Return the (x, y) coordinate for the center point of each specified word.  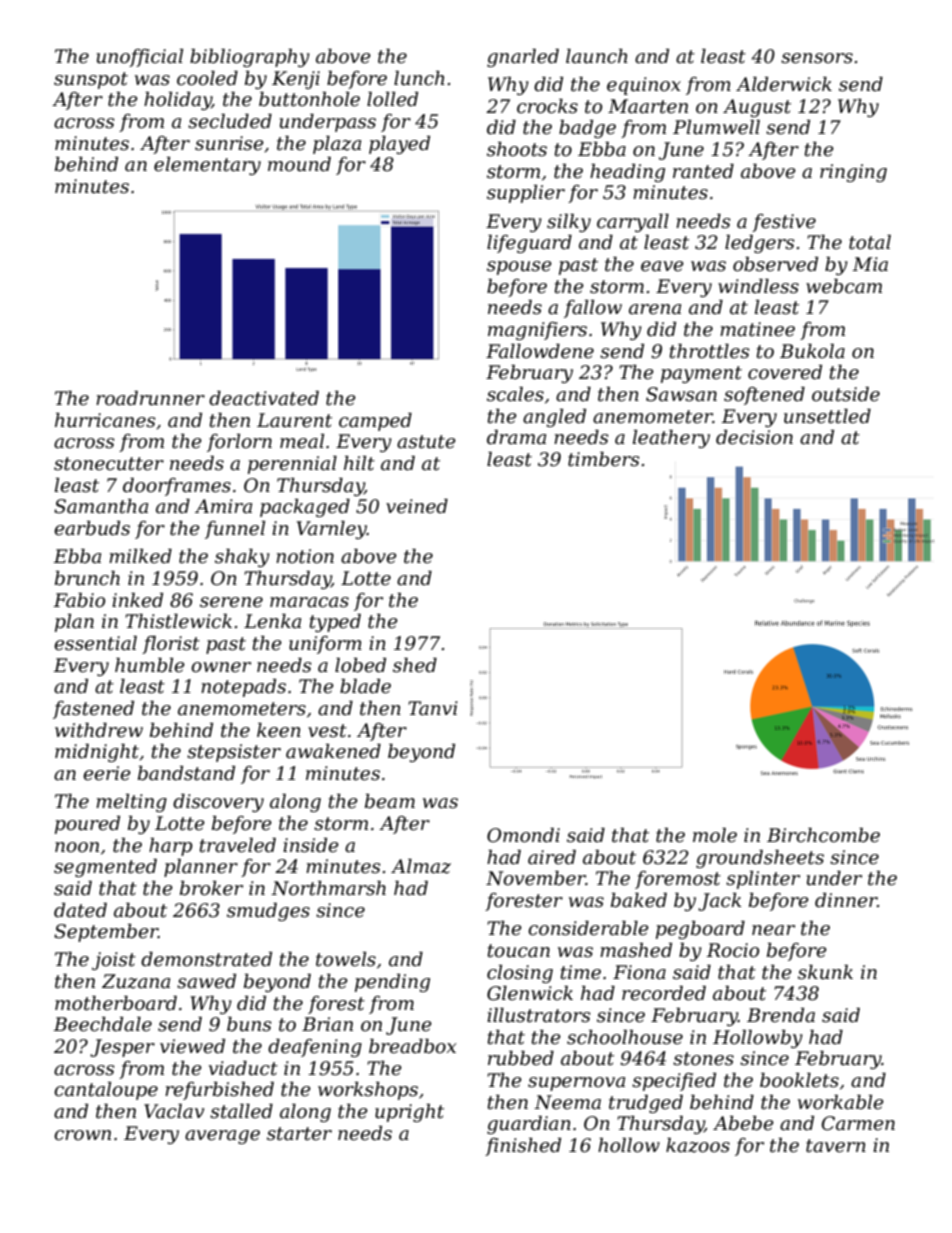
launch (597, 56)
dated (80, 910)
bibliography (250, 58)
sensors (817, 58)
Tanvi (433, 708)
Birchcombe (823, 835)
